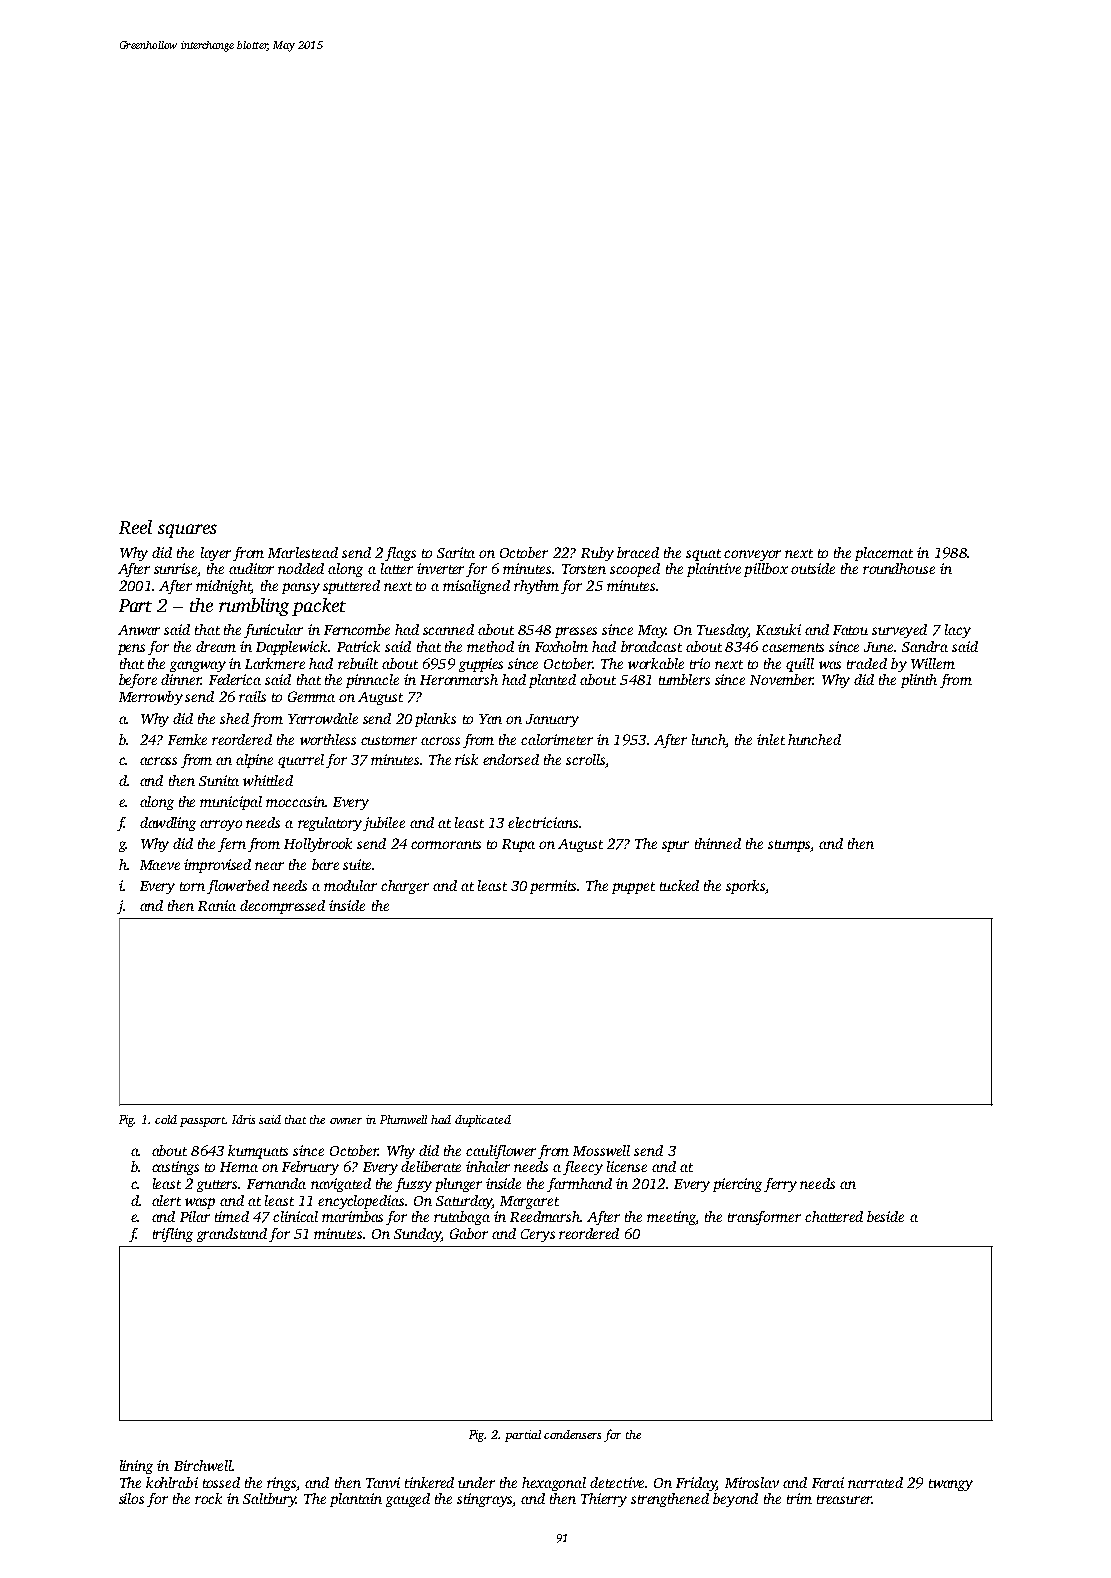  I want to click on torn, so click(192, 886).
